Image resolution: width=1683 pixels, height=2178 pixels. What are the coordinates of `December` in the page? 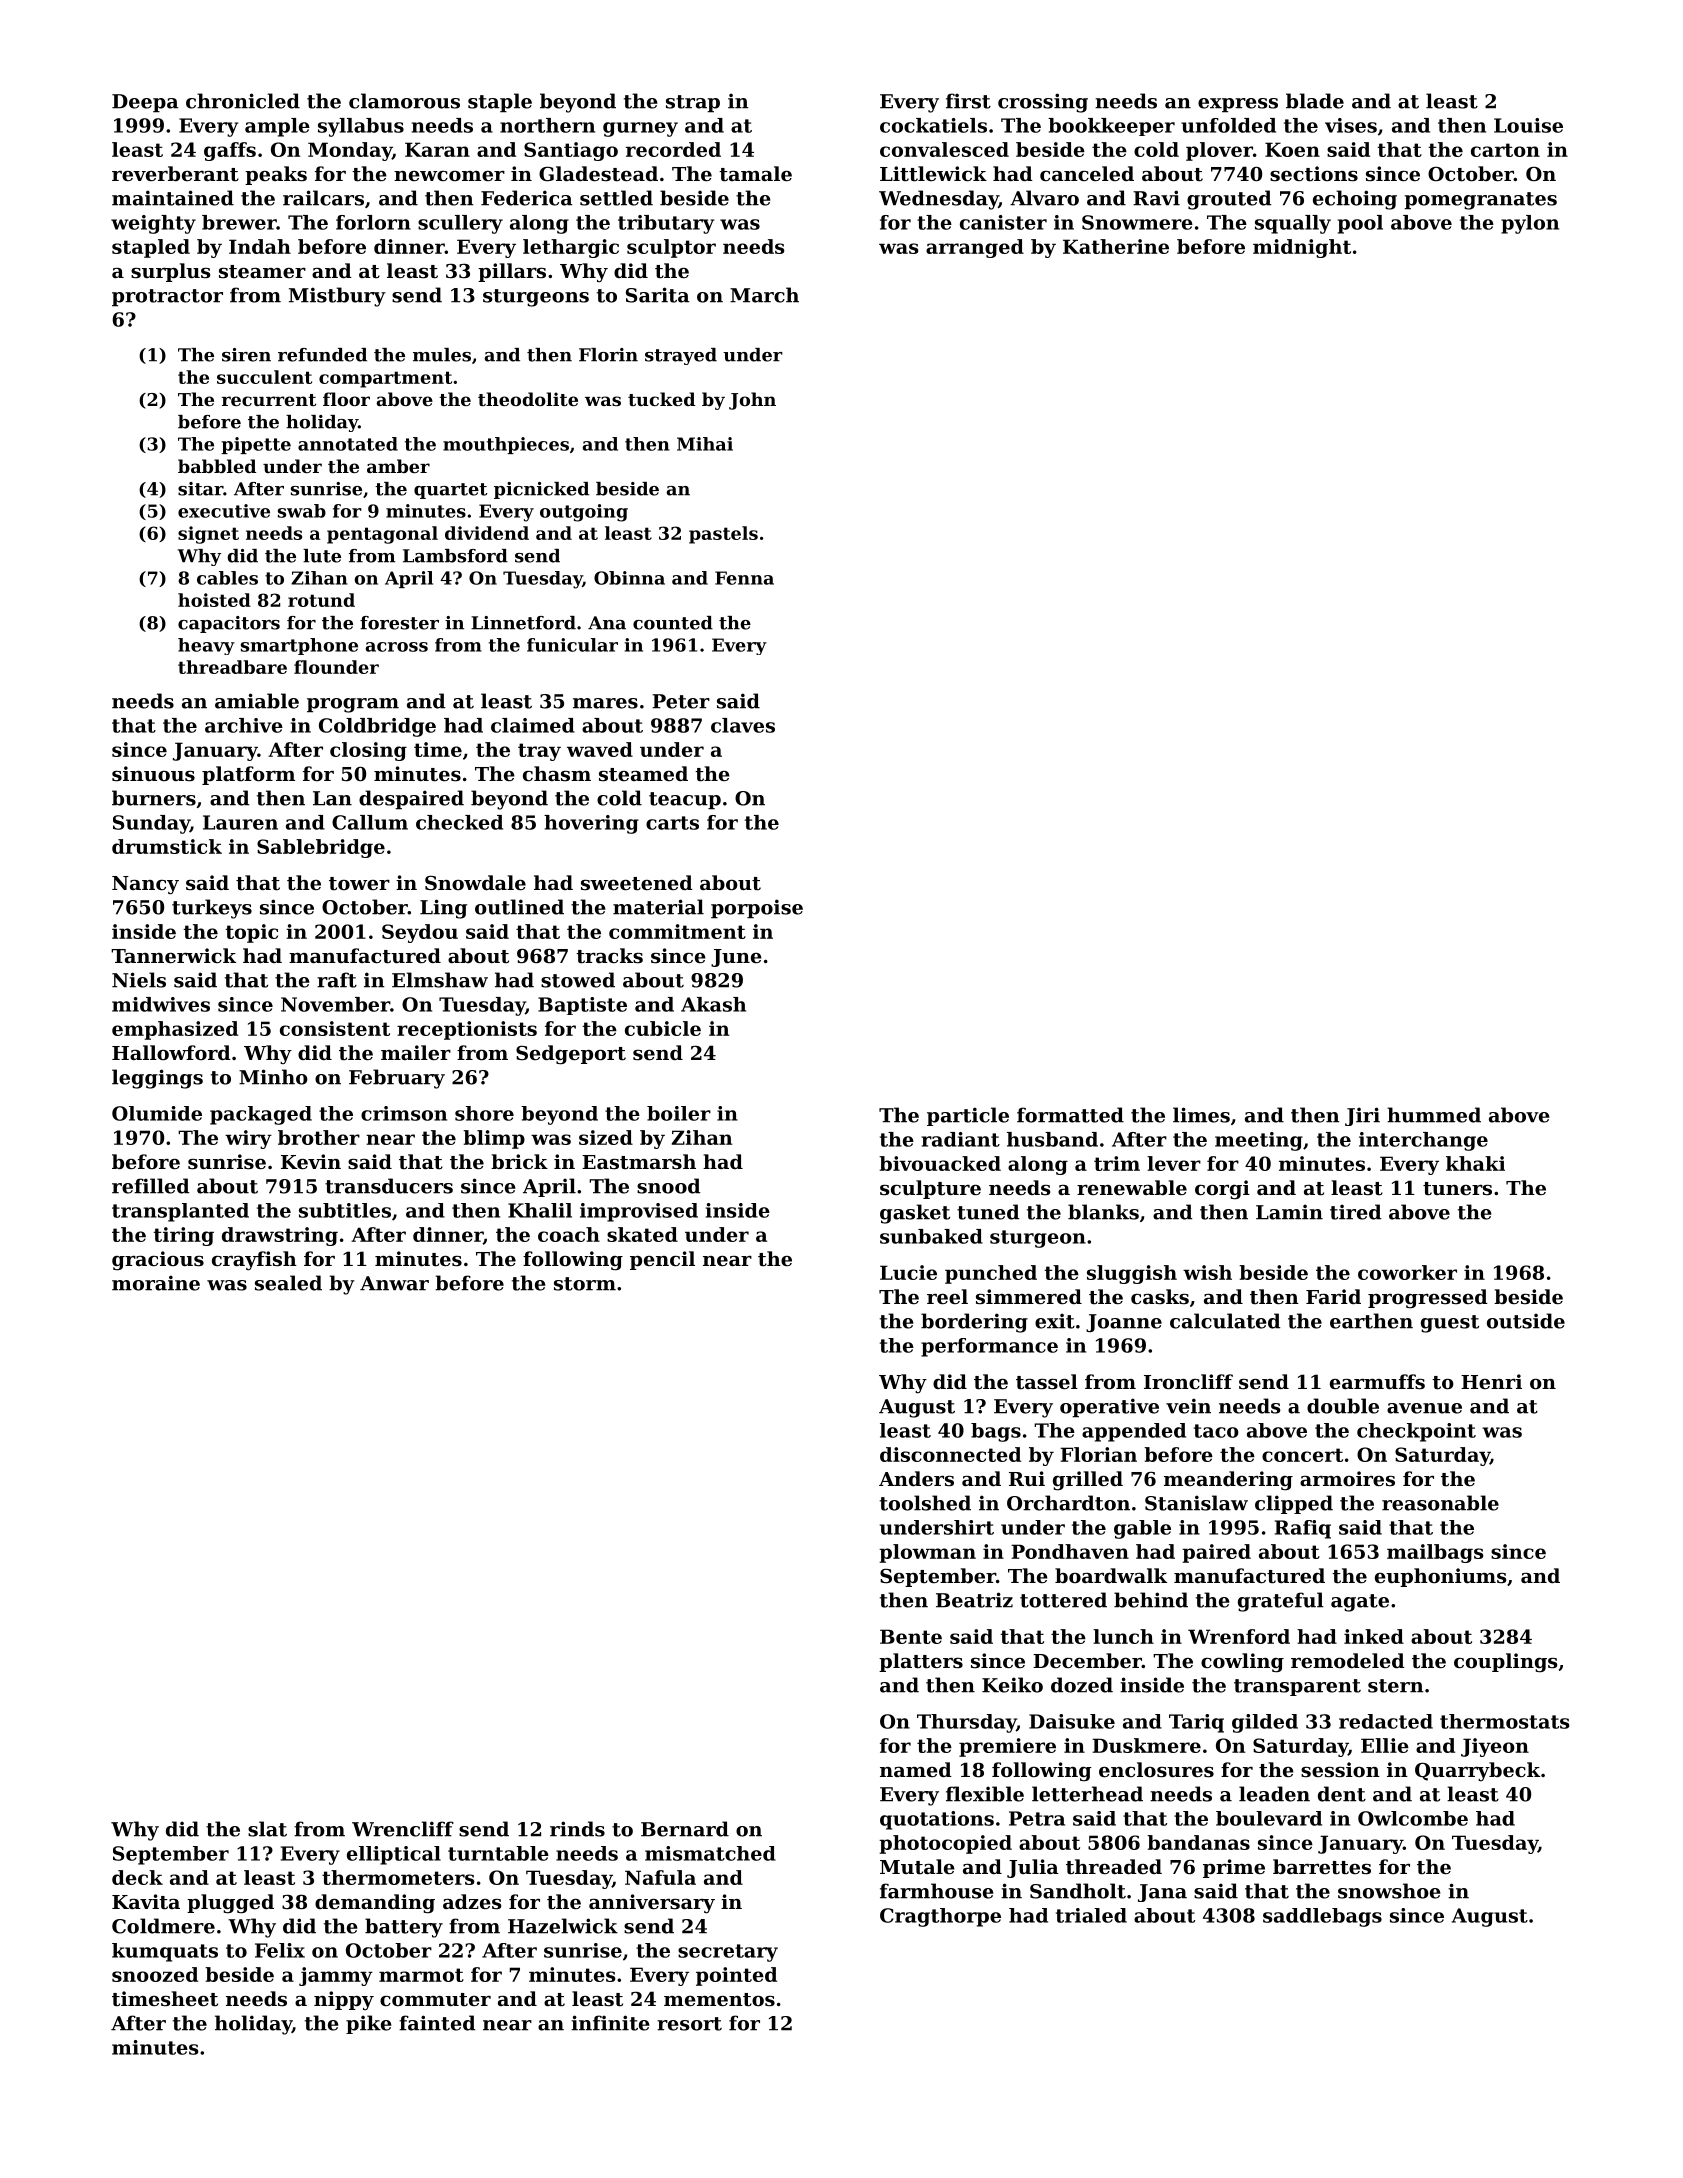 It's located at (1087, 1660).
